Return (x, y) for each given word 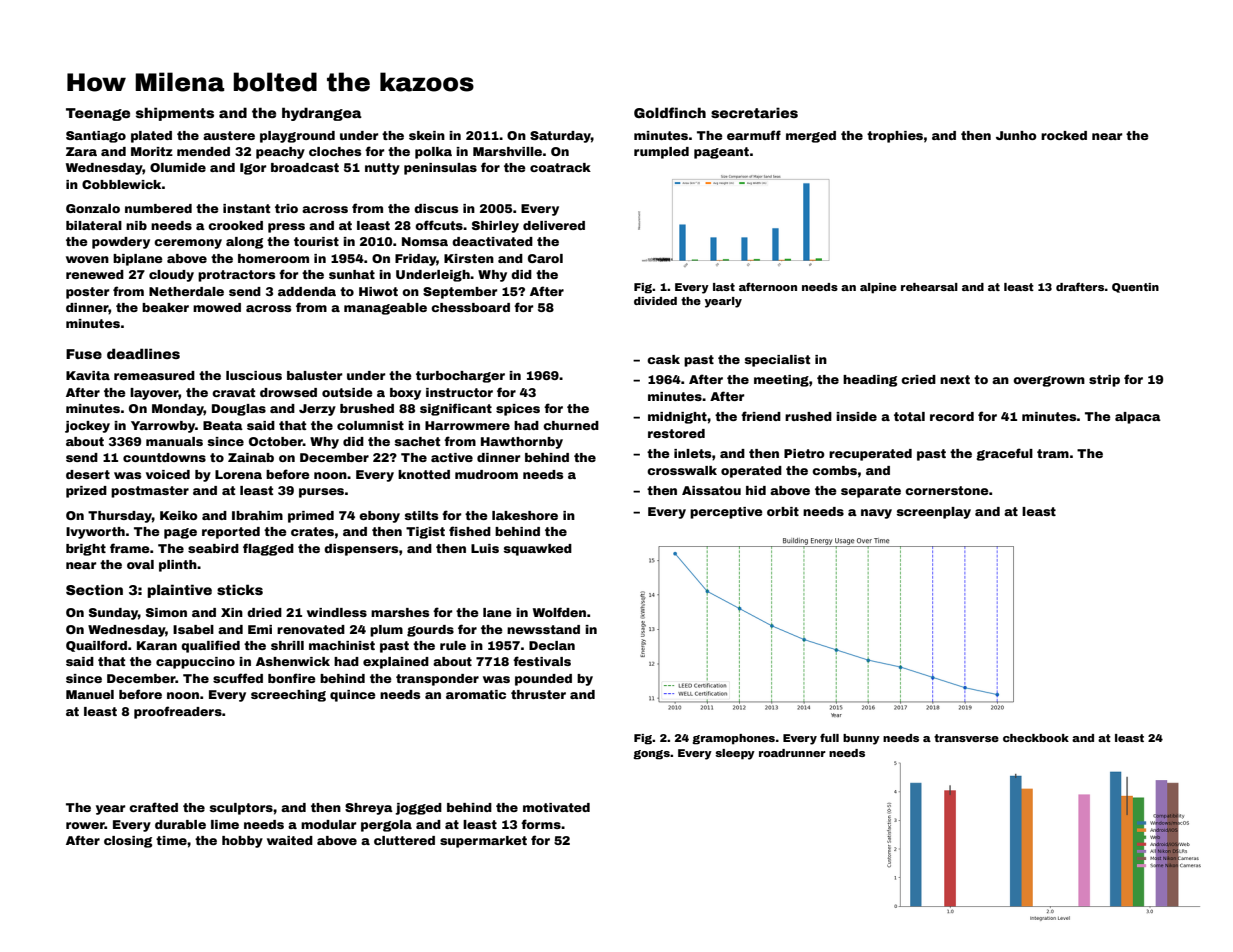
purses (321, 493)
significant (456, 409)
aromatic (476, 694)
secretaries (754, 112)
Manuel (90, 694)
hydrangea (322, 114)
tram (1053, 453)
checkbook (1036, 738)
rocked (1064, 135)
